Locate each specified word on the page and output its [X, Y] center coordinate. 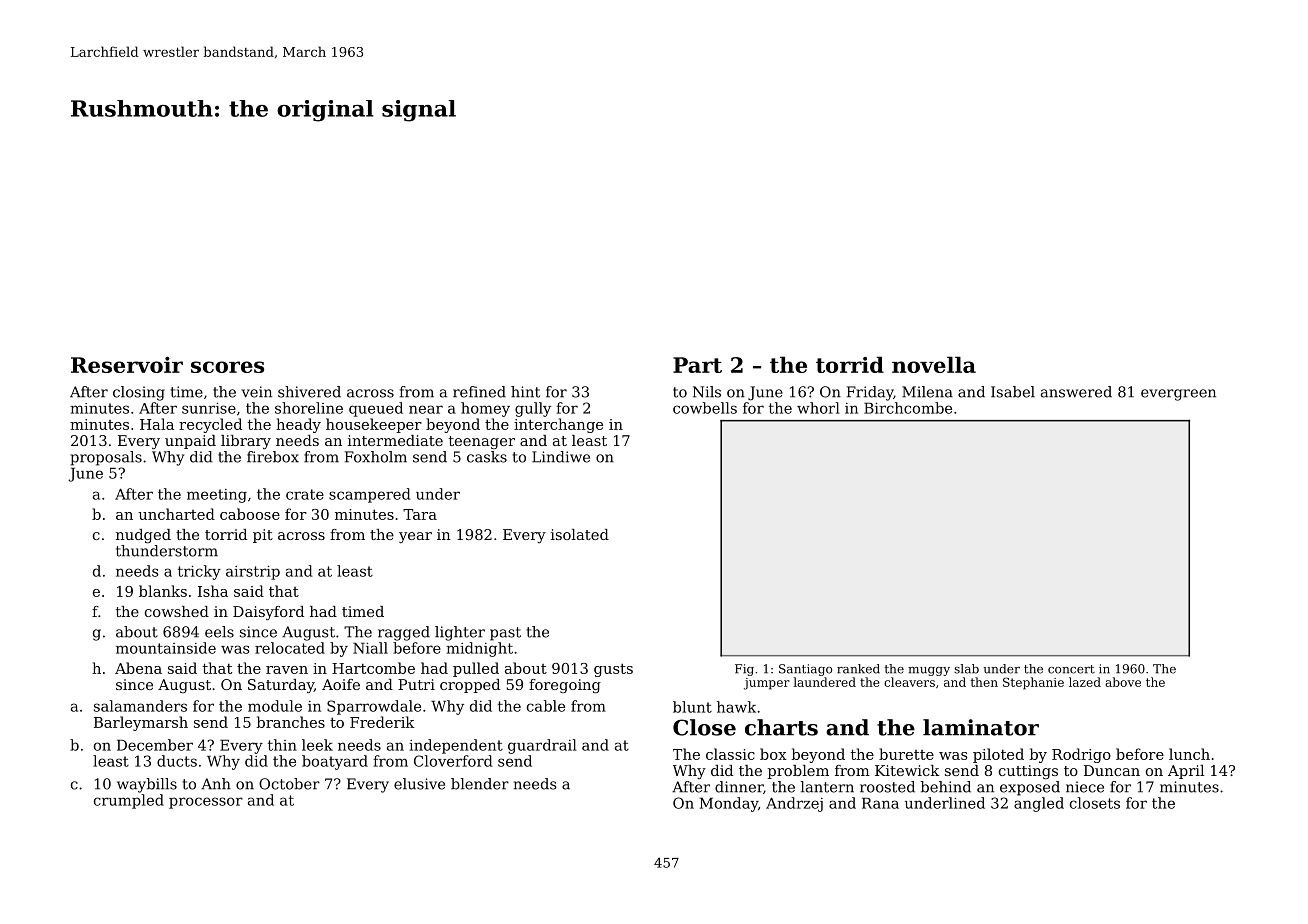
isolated [580, 534]
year [415, 537]
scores [227, 367]
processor [206, 803]
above [1123, 682]
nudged [143, 536]
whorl [818, 408]
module [275, 706]
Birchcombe [908, 408]
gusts [613, 670]
